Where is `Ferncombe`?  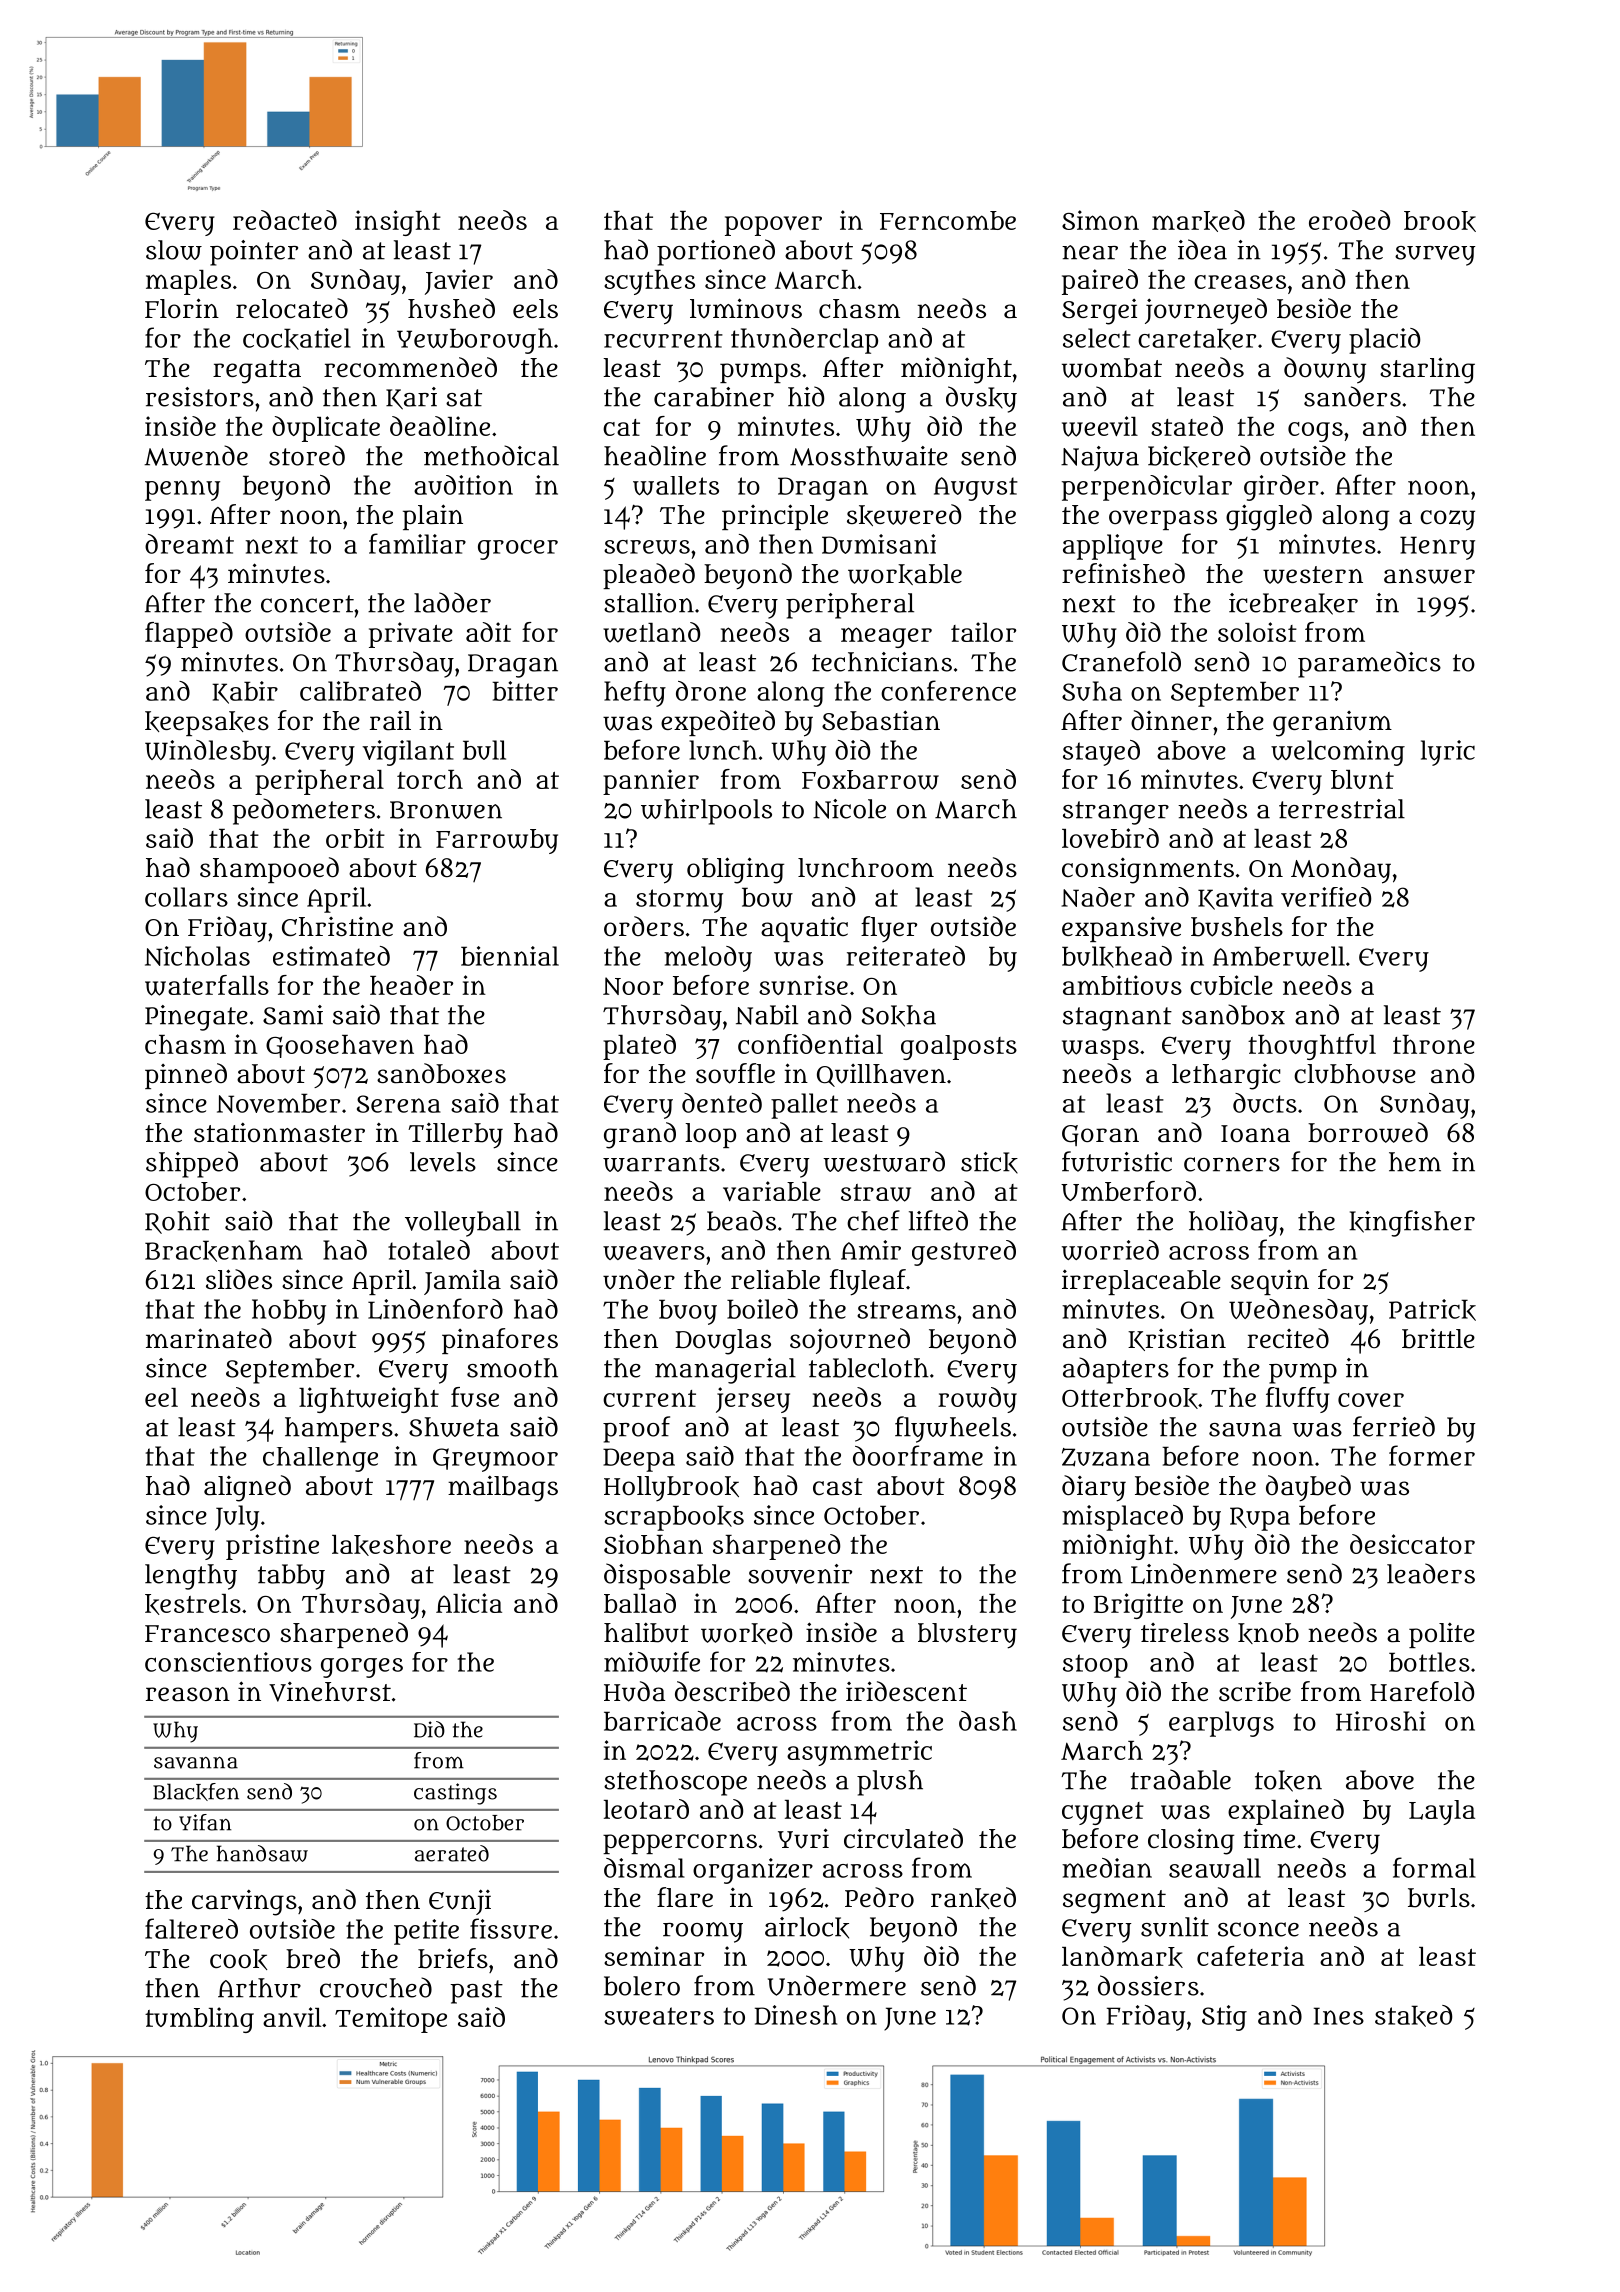
Ferncombe is located at coordinates (948, 220).
